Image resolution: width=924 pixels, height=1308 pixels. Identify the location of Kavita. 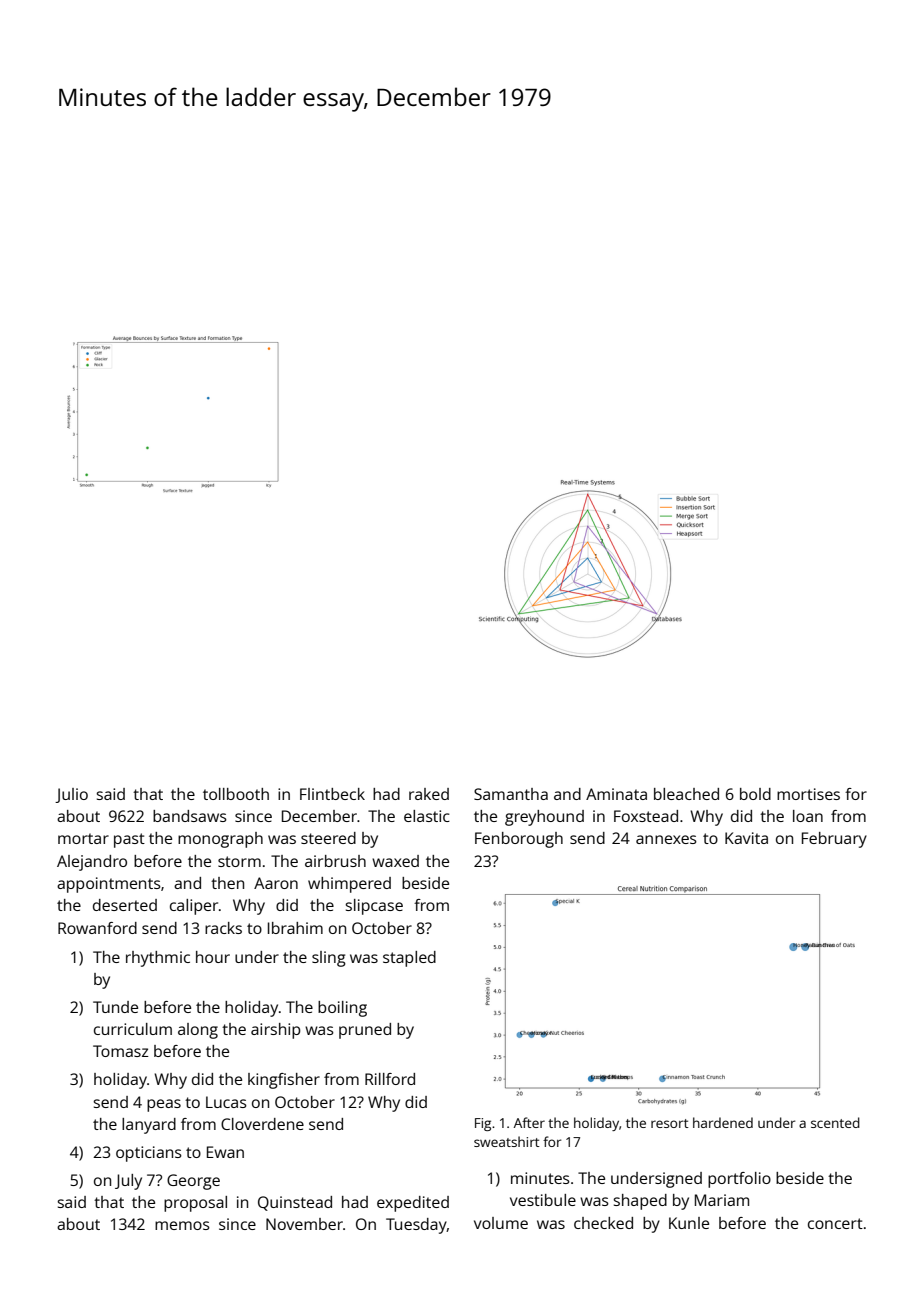
(746, 838).
